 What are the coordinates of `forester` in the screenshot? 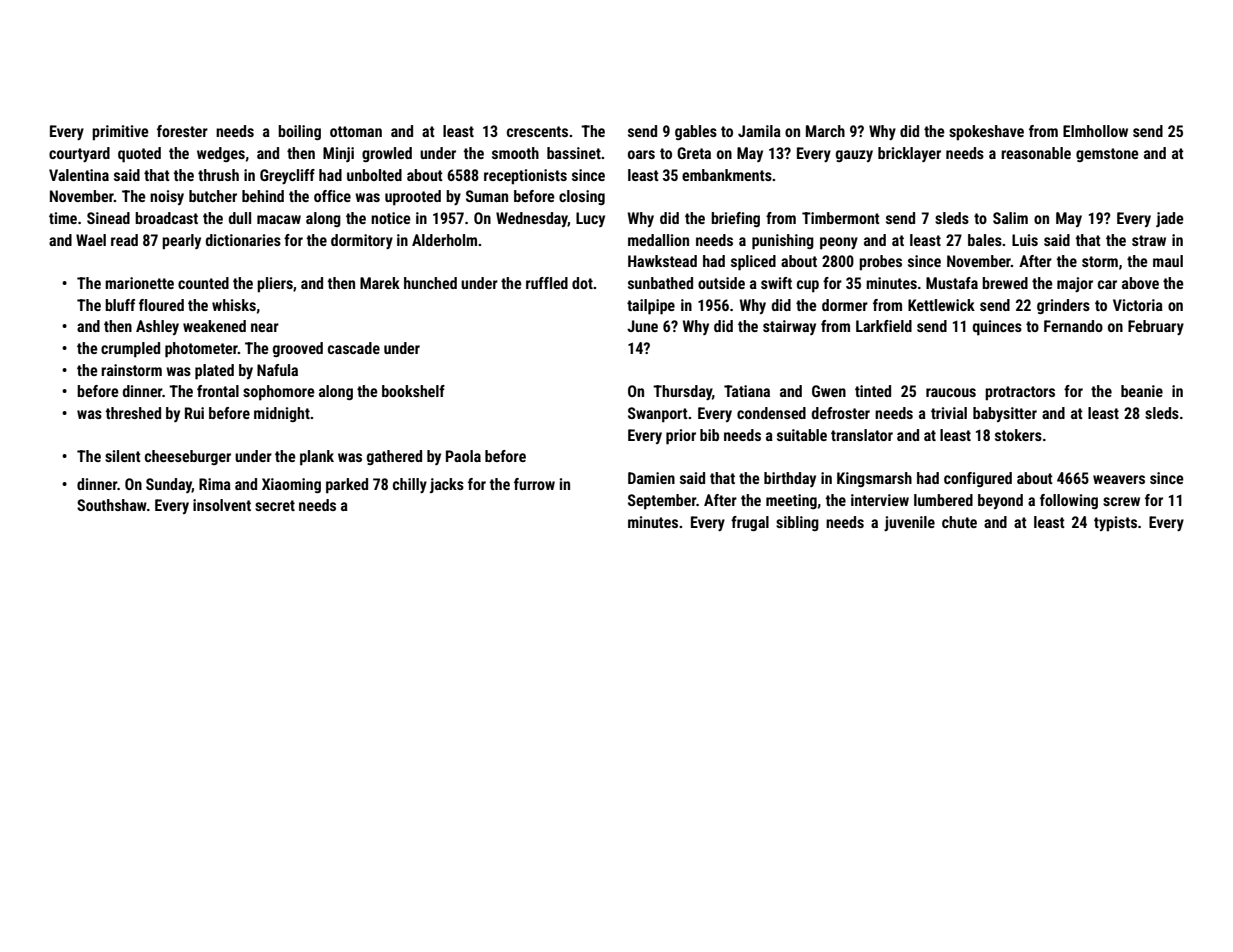 It's located at (182, 131).
